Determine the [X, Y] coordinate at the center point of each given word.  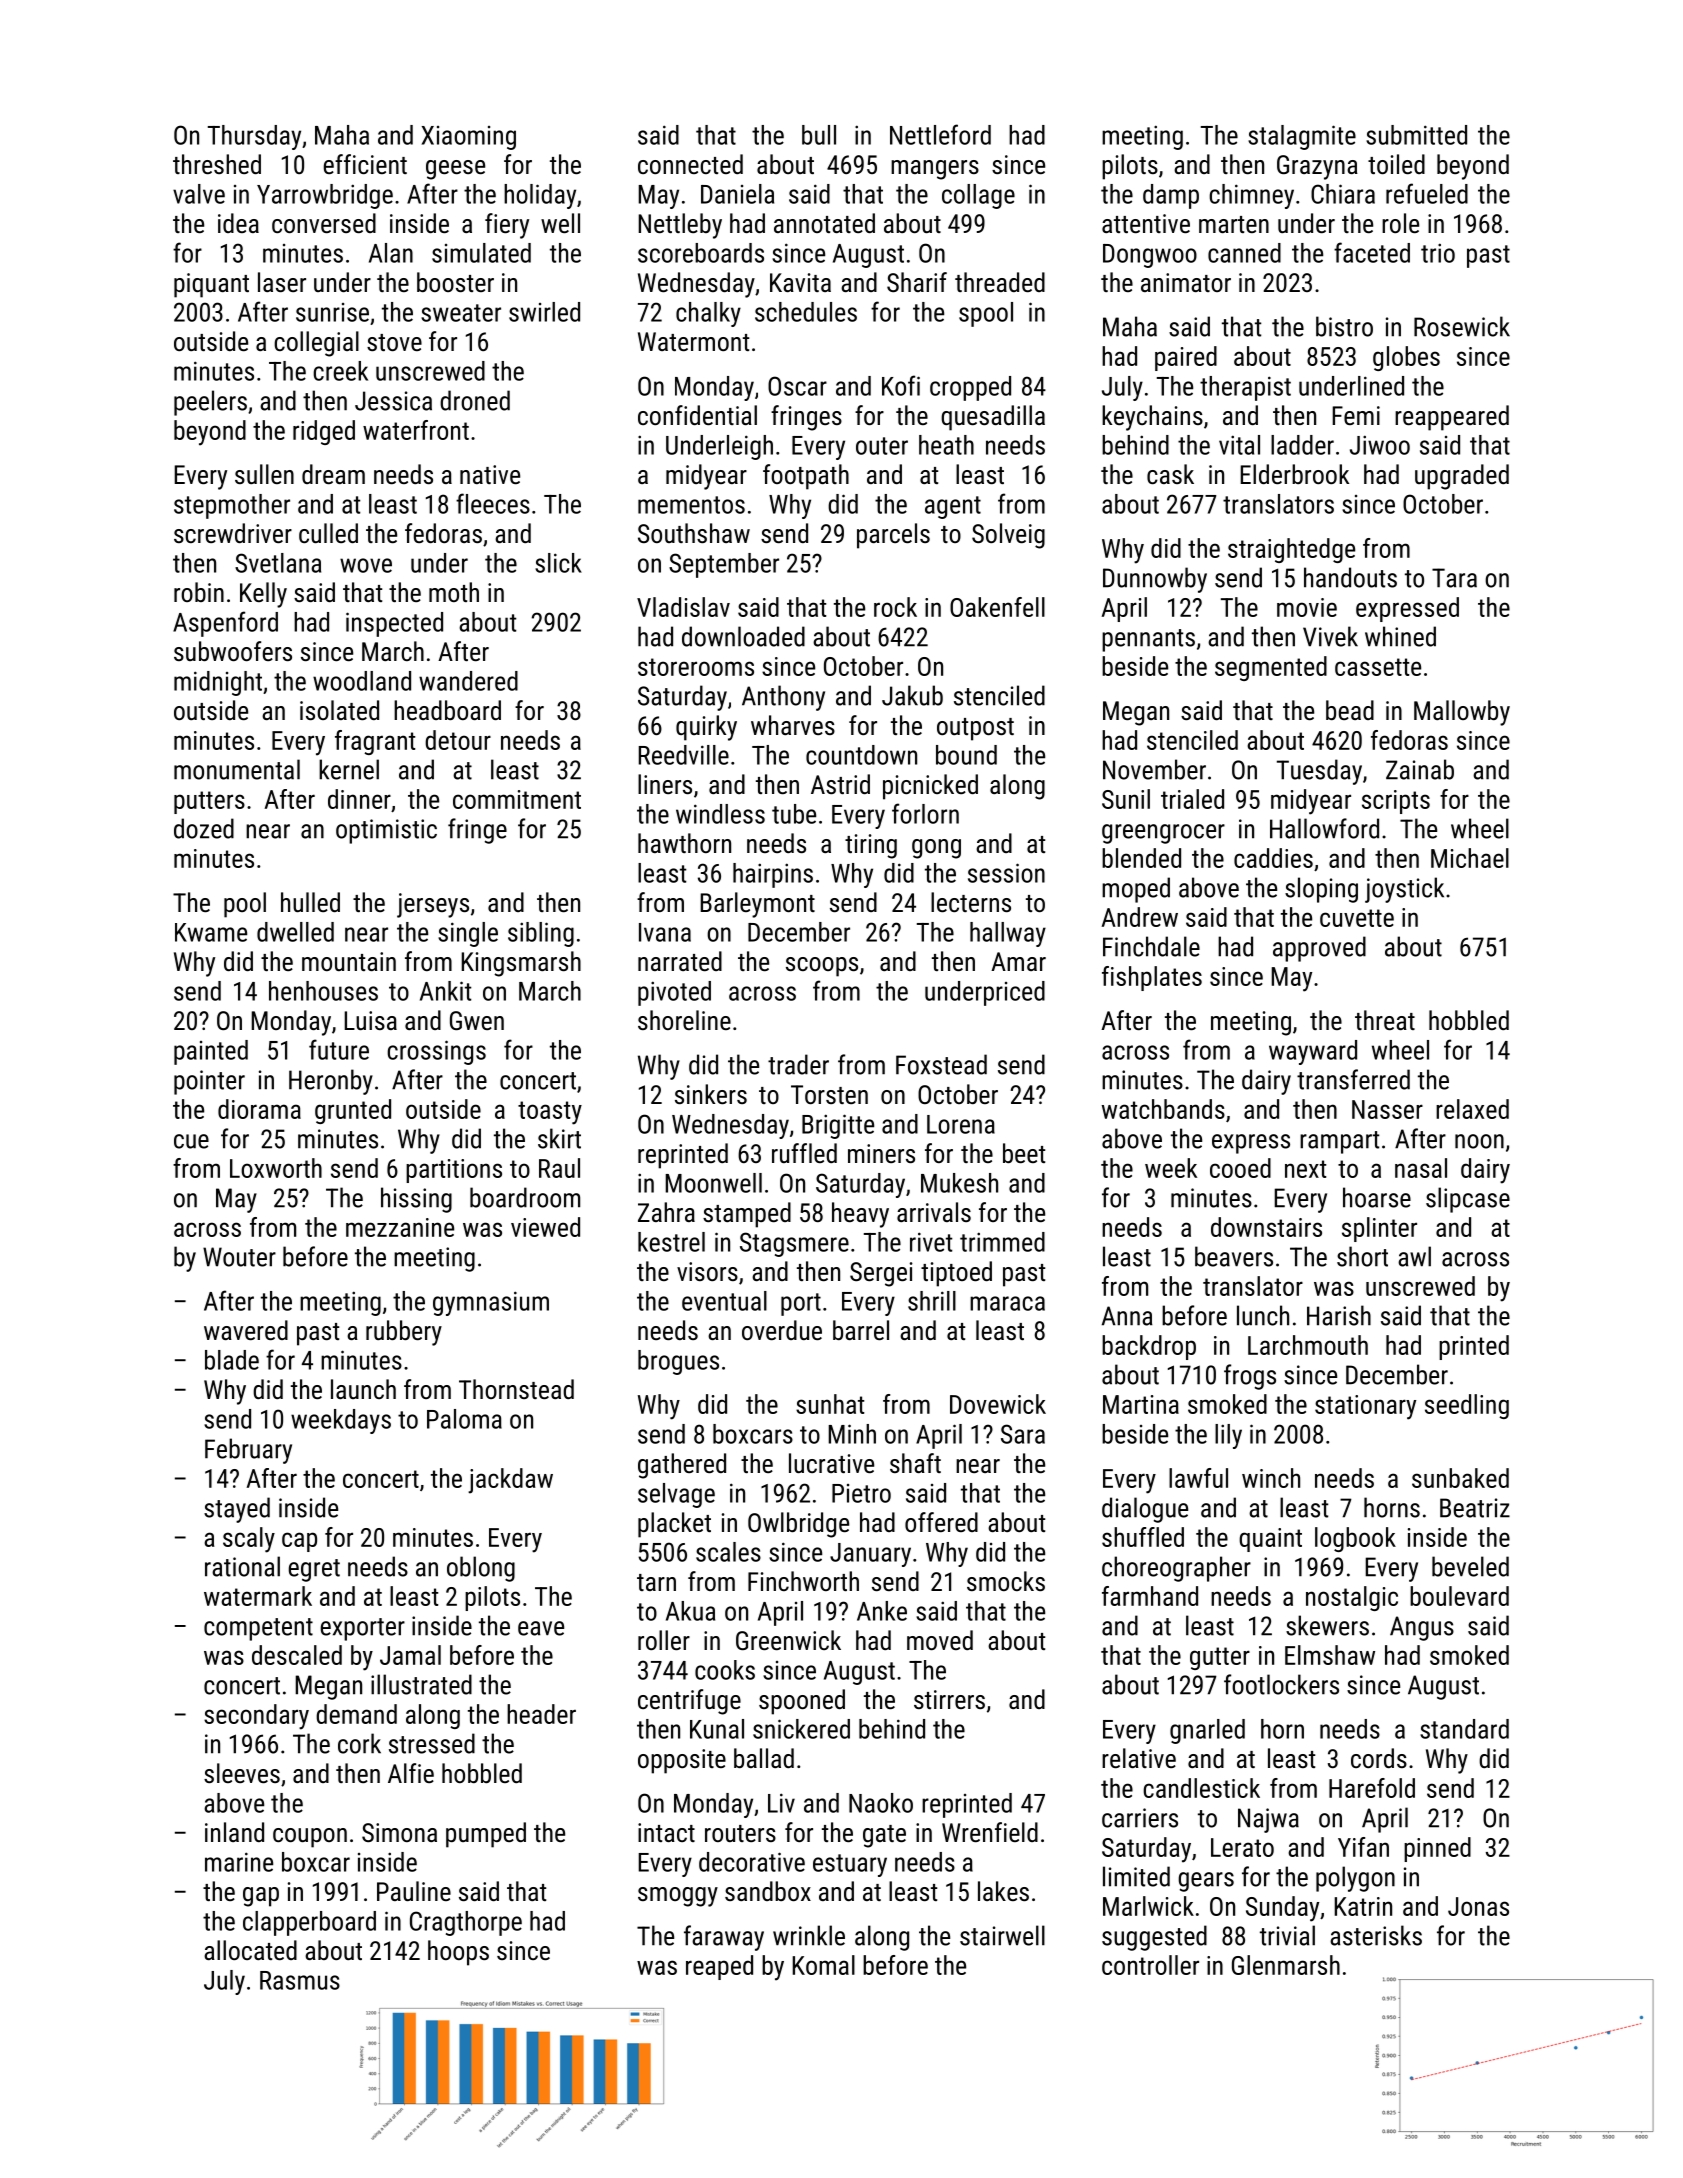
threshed [217, 164]
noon [1479, 1141]
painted [211, 1052]
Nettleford [940, 134]
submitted [1416, 135]
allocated [250, 1950]
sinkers [711, 1094]
